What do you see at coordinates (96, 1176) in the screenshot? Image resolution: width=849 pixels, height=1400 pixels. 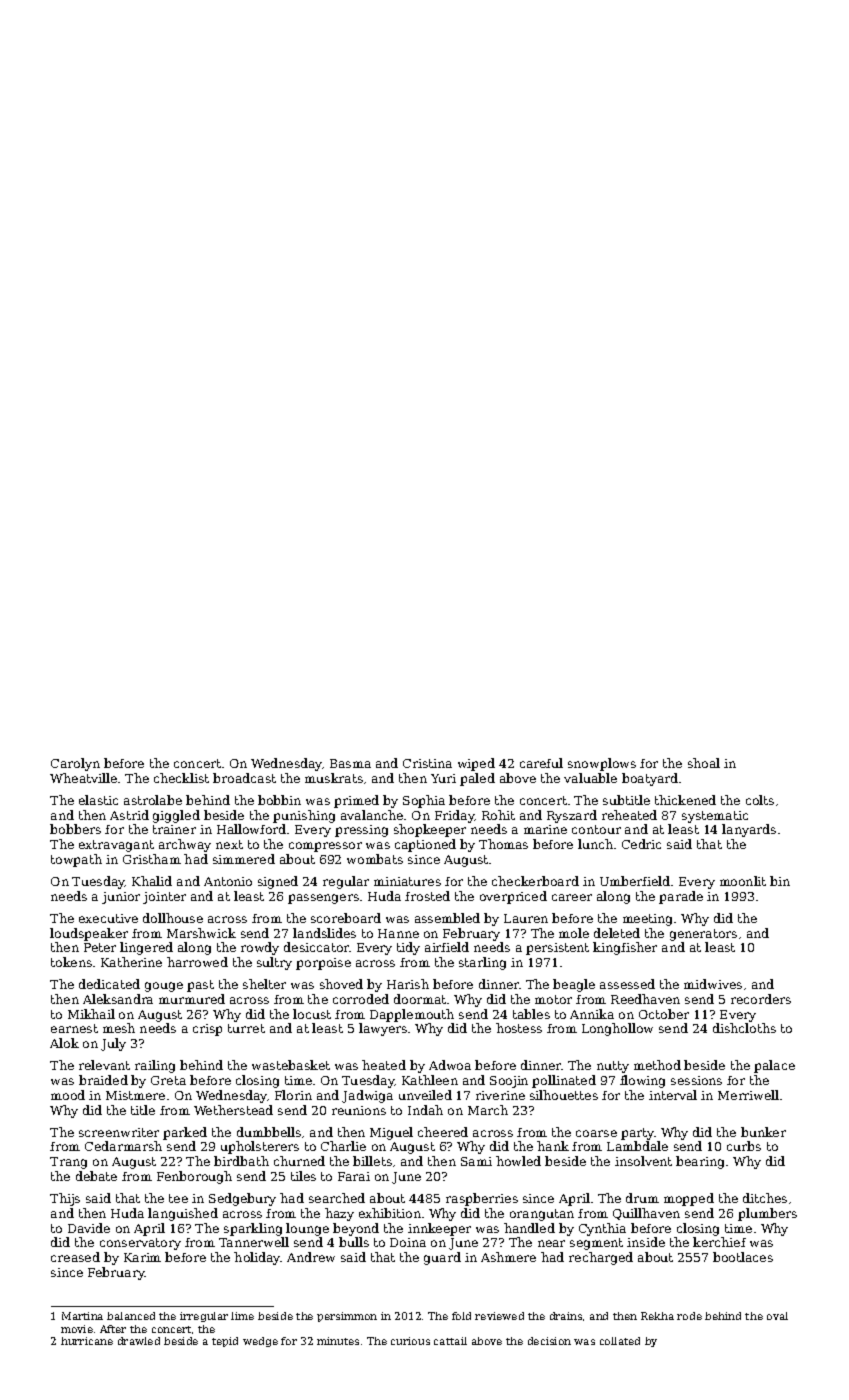 I see `debate` at bounding box center [96, 1176].
